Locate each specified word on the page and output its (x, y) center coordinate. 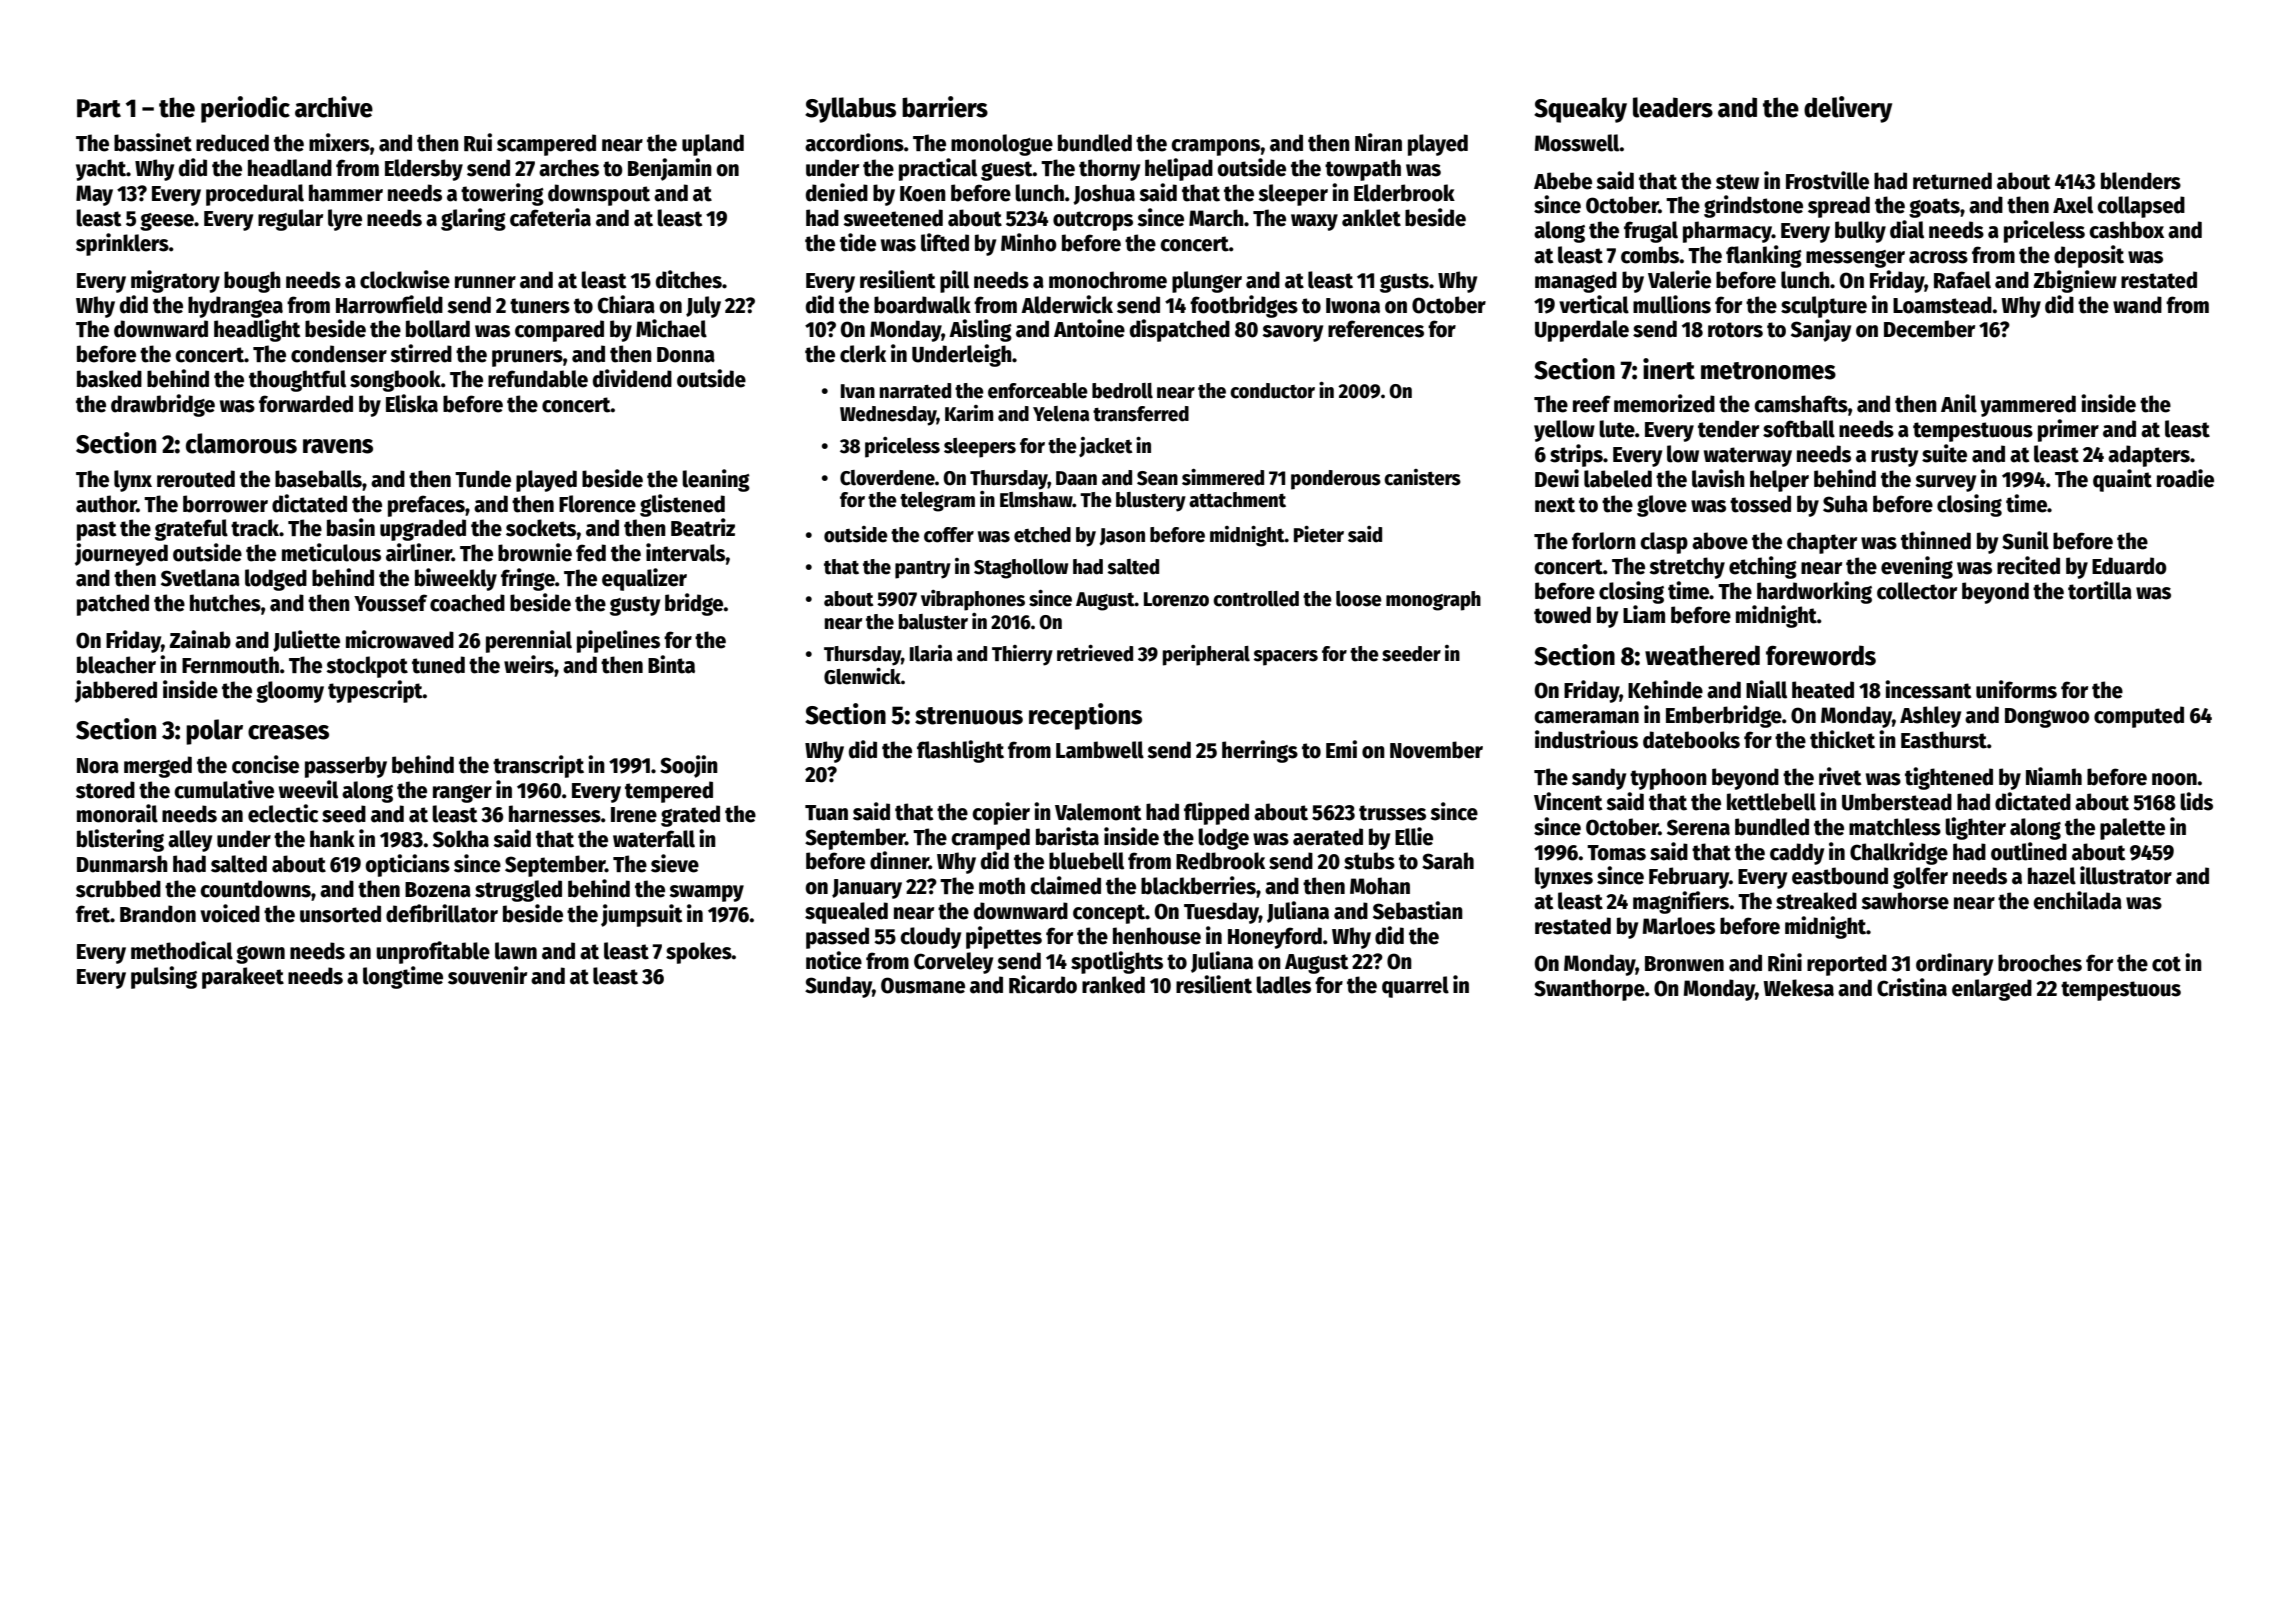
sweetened (893, 218)
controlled (1256, 599)
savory (1292, 333)
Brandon (158, 914)
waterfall (654, 839)
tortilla (2100, 590)
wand (2137, 305)
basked (109, 379)
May (94, 195)
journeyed (121, 554)
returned (1952, 181)
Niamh (2054, 776)
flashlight (960, 751)
